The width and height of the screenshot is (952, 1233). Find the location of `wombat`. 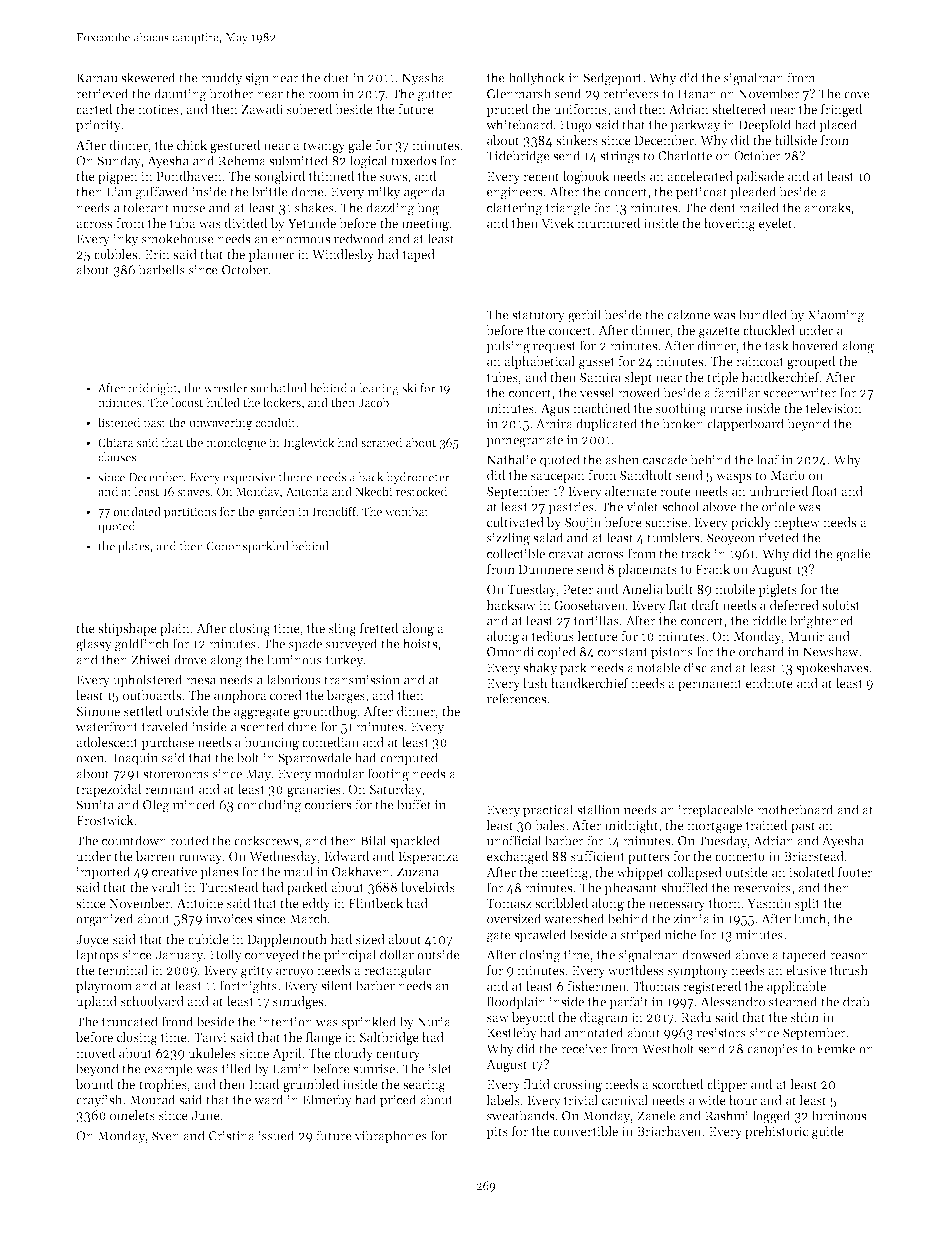

wombat is located at coordinates (407, 511).
